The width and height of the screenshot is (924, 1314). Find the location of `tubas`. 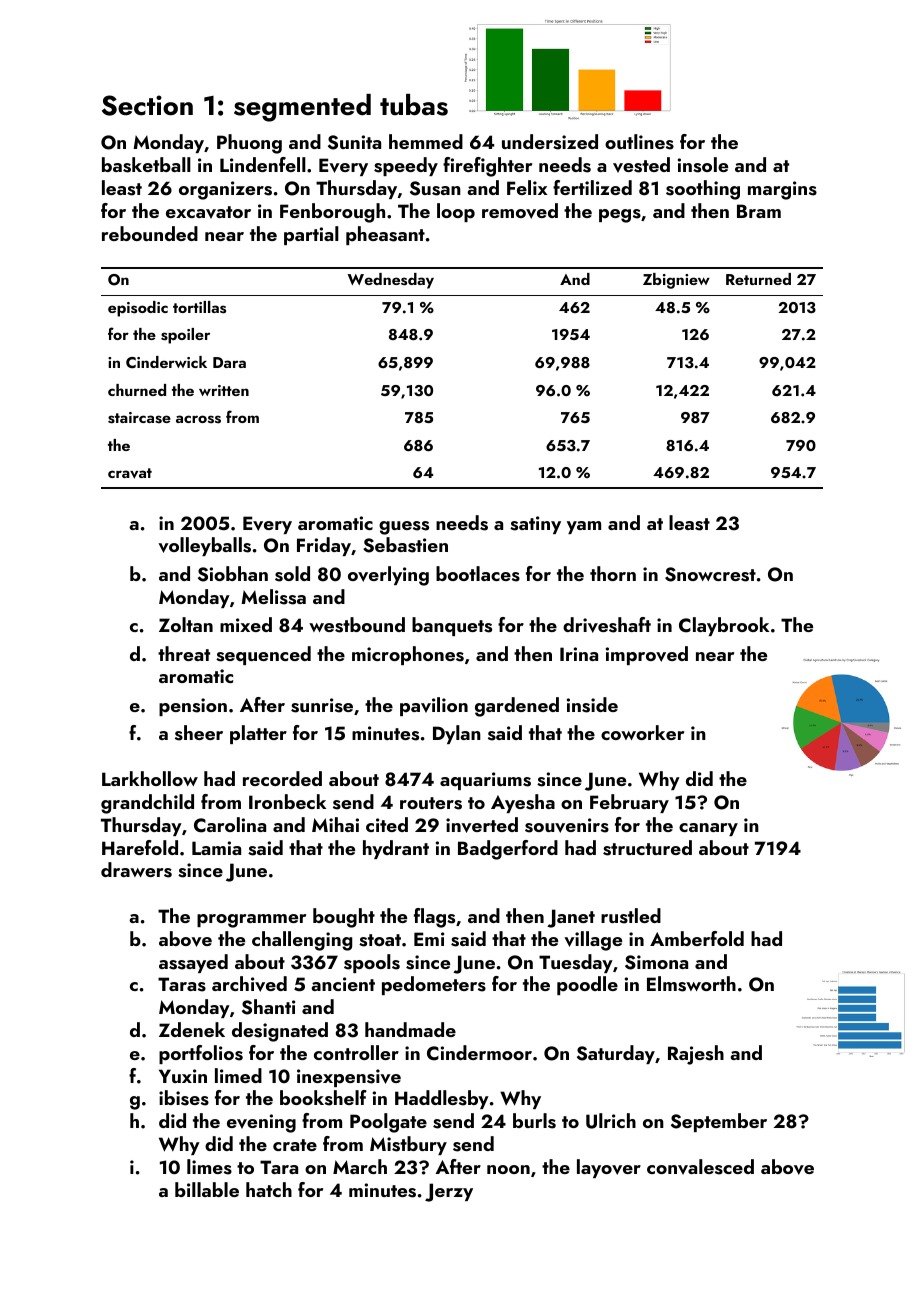

tubas is located at coordinates (414, 105).
